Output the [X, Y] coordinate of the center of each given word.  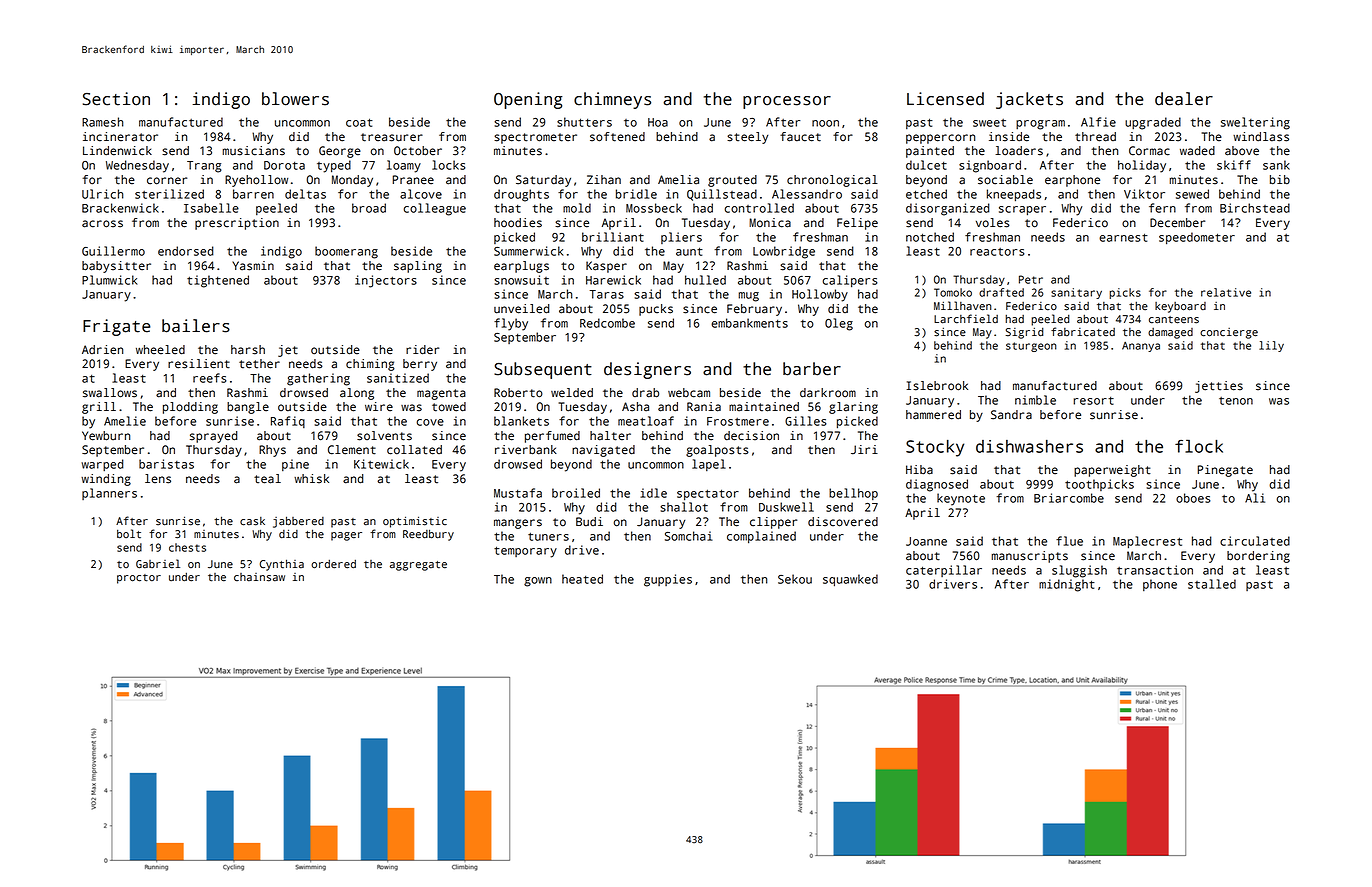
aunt [689, 251]
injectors [386, 281]
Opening [528, 100]
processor [787, 102]
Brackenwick [120, 208]
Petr [1031, 279]
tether [259, 364]
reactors [997, 252]
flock [1199, 446]
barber [812, 369]
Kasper [606, 267]
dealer [1184, 99]
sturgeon [1031, 347]
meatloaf [646, 421]
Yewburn [106, 436]
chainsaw [259, 577]
